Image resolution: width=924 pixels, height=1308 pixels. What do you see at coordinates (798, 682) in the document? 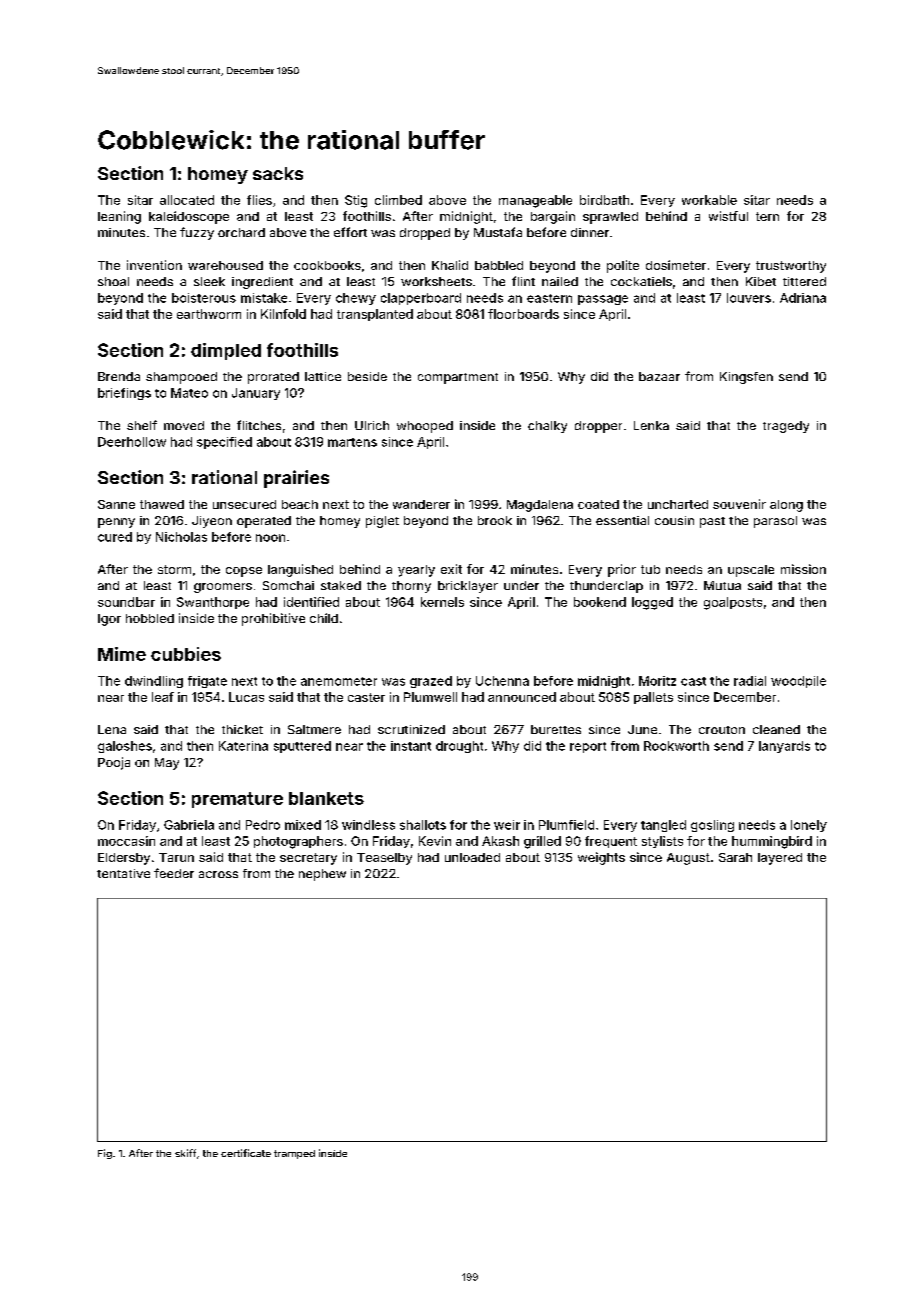
I see `woodpile` at bounding box center [798, 682].
